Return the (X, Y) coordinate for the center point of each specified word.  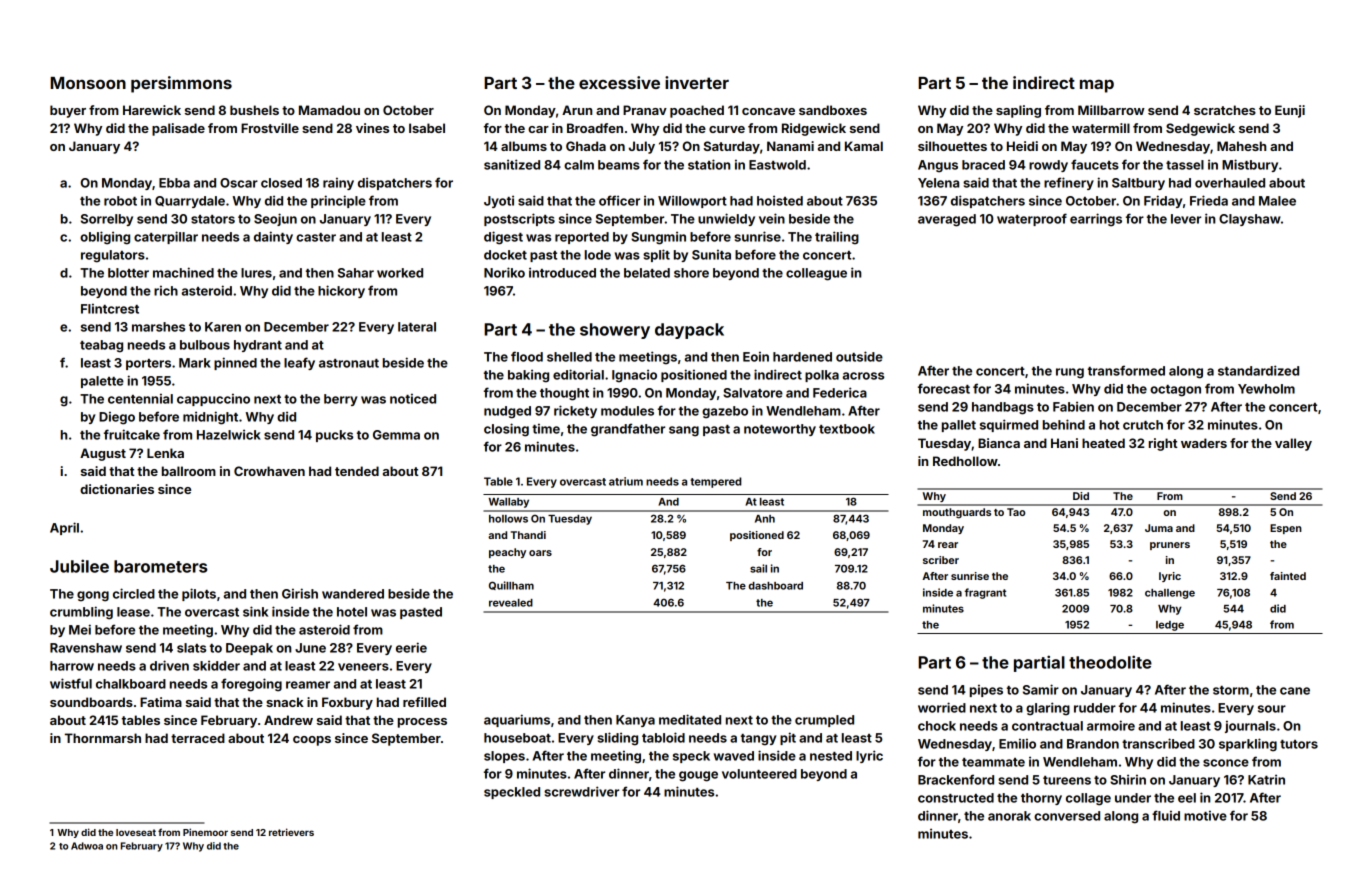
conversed (1067, 816)
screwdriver (581, 791)
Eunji (1290, 111)
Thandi (528, 535)
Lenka (165, 453)
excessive (619, 82)
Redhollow (965, 461)
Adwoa (87, 846)
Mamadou (329, 110)
